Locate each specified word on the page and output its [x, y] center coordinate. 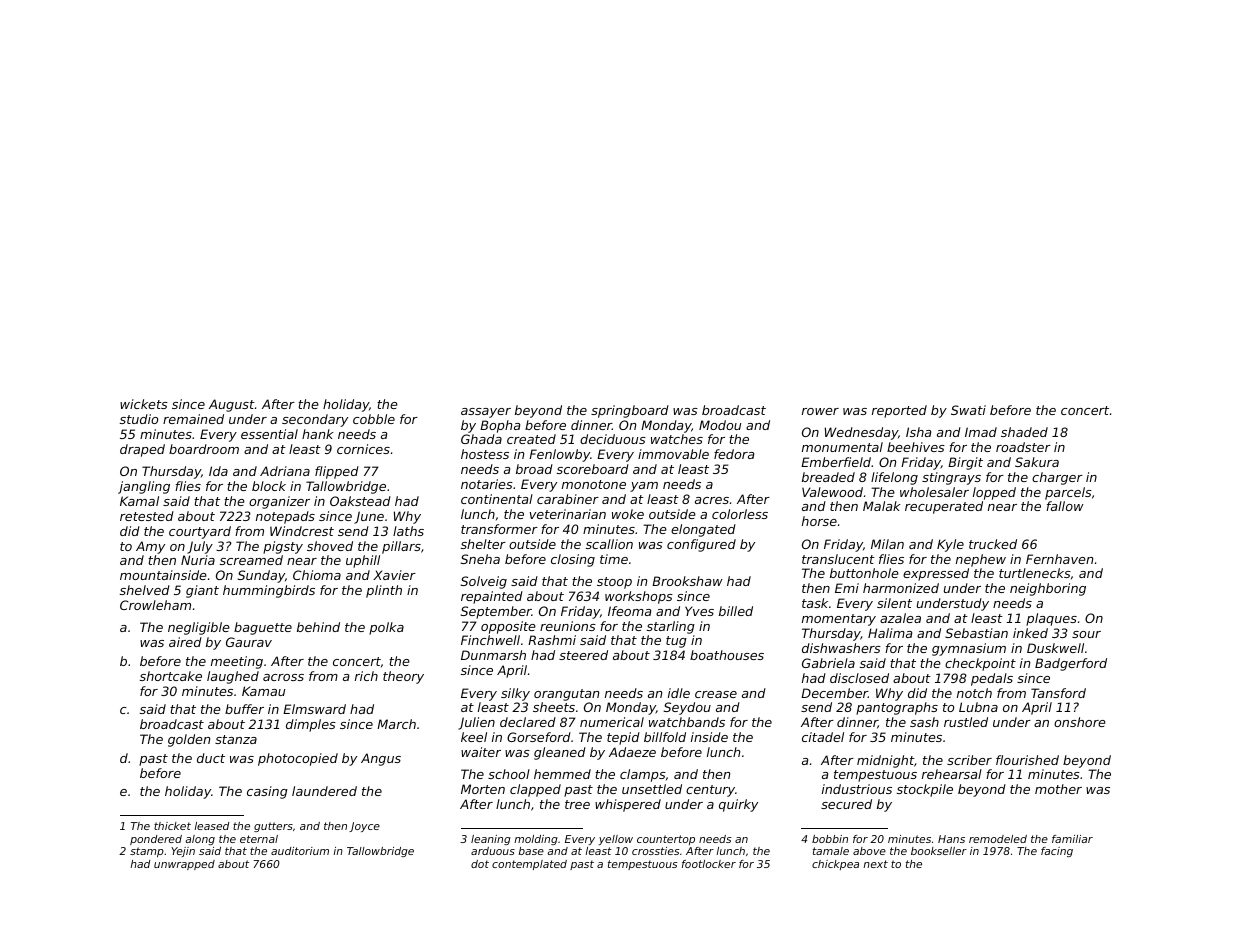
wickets [144, 404]
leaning [491, 840]
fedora [734, 454]
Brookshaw [687, 581]
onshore [1080, 722]
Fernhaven [1059, 559]
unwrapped [184, 865]
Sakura [1037, 462]
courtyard [200, 532]
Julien [476, 723]
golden [189, 740]
